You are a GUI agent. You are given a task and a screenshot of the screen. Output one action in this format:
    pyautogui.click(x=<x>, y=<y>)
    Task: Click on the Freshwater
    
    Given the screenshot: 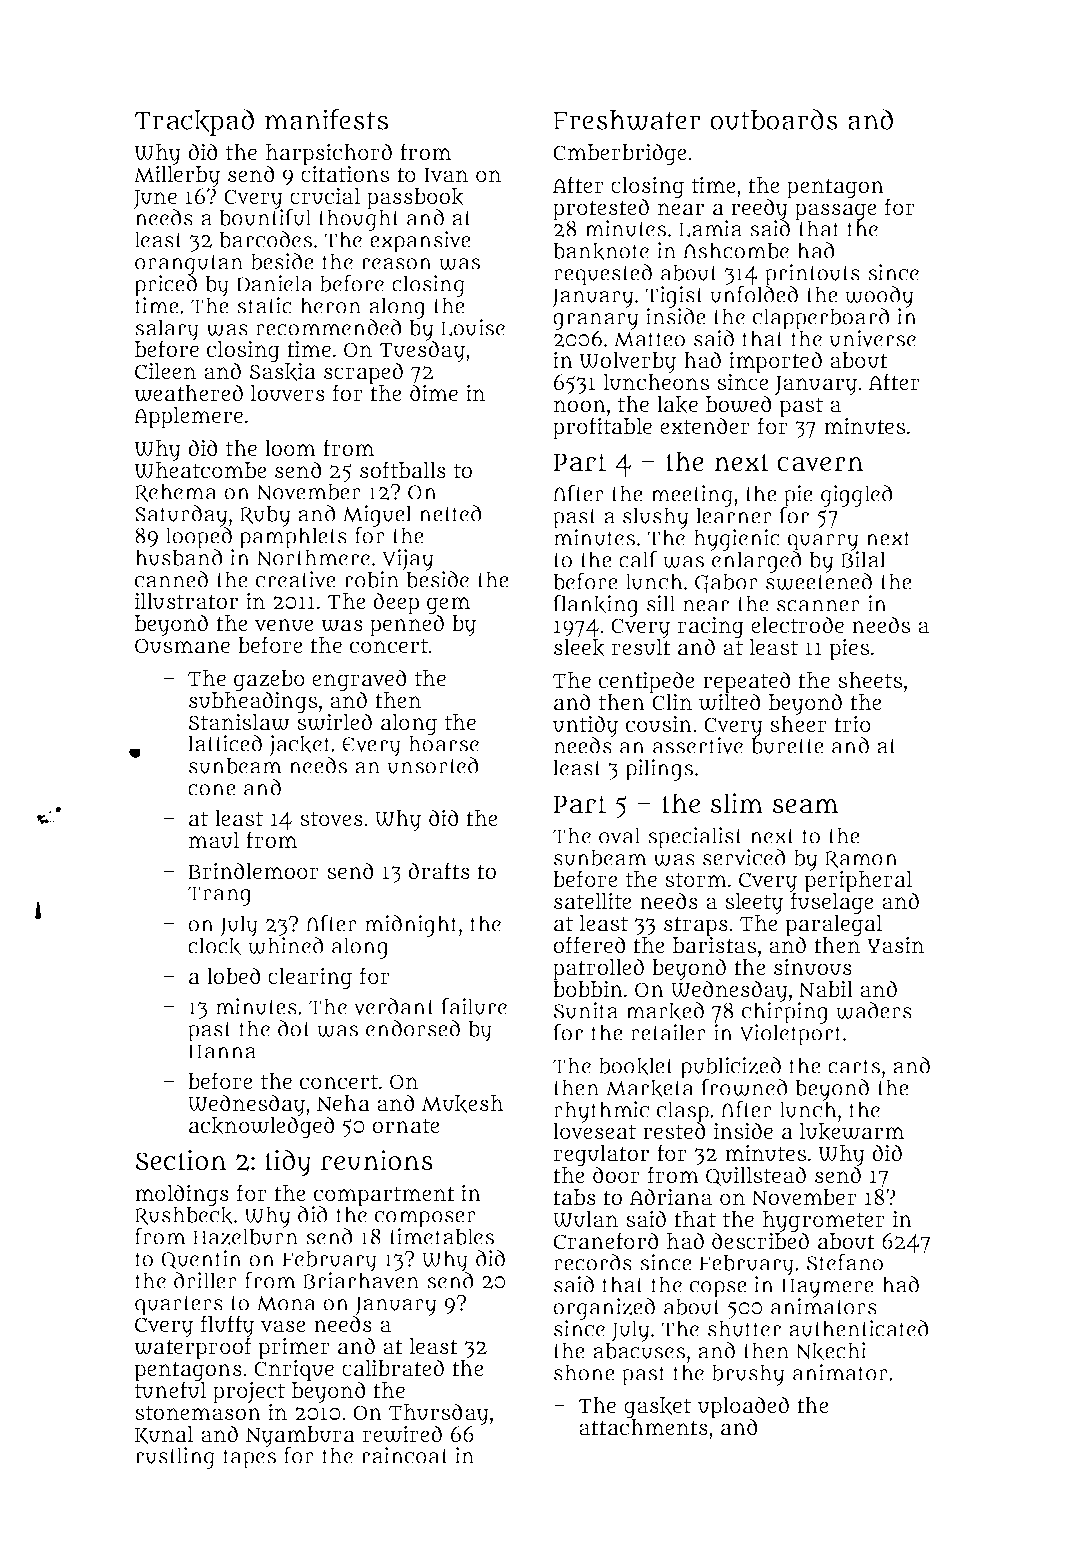 What is the action you would take?
    pyautogui.click(x=627, y=120)
